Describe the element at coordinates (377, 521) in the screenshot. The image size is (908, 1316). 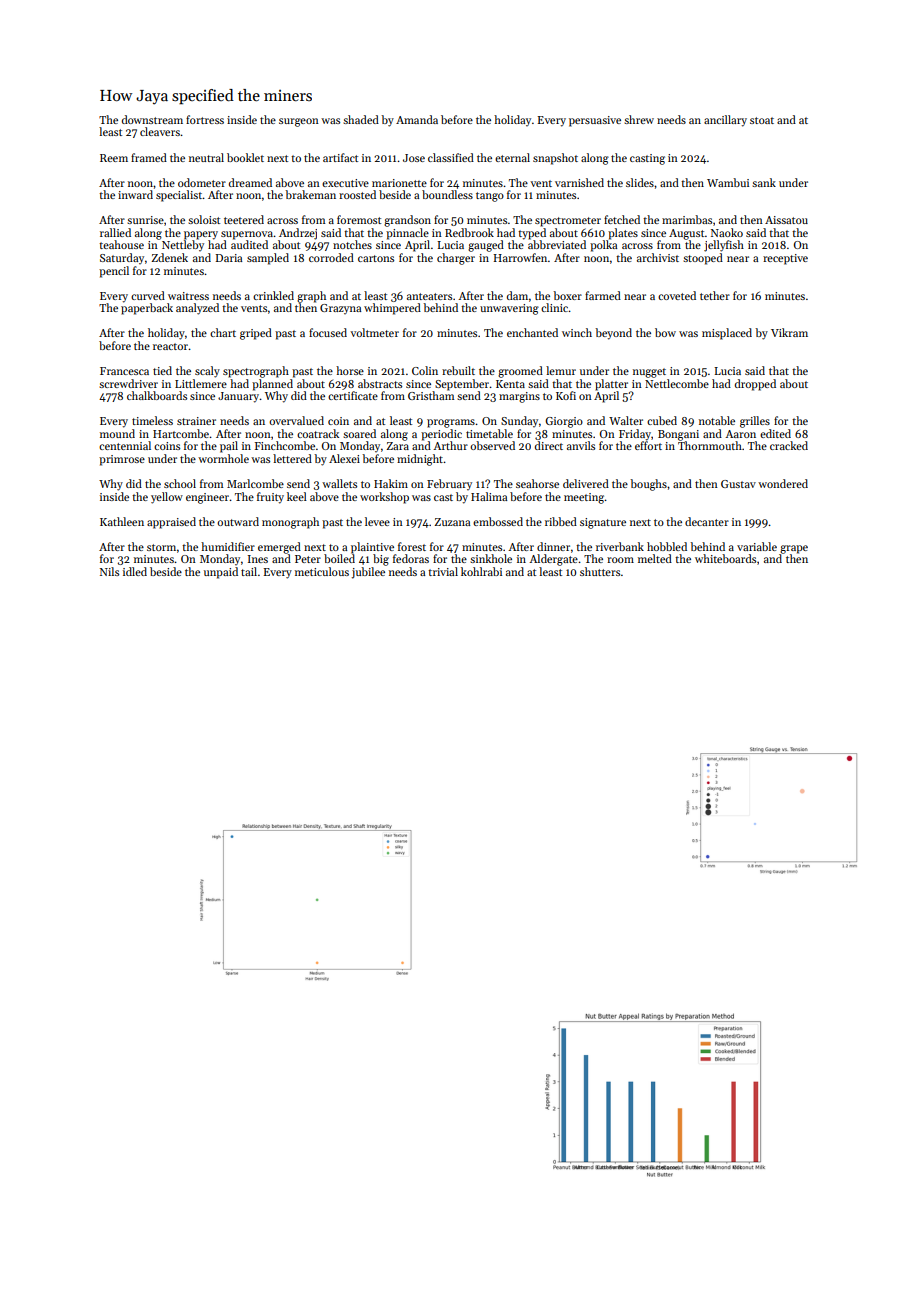
I see `levee` at that location.
